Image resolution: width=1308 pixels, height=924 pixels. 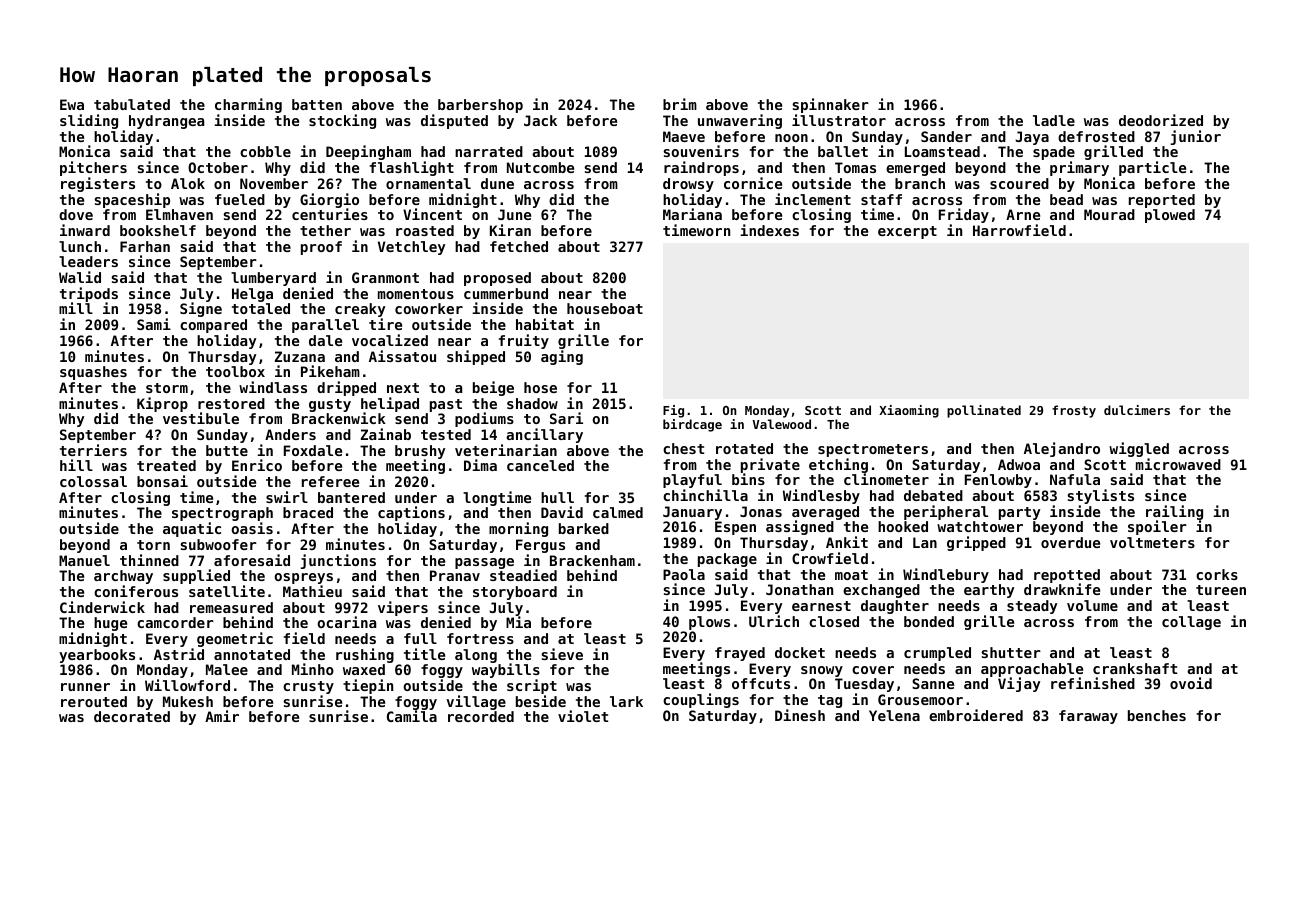 What do you see at coordinates (519, 246) in the screenshot?
I see `fetched` at bounding box center [519, 246].
